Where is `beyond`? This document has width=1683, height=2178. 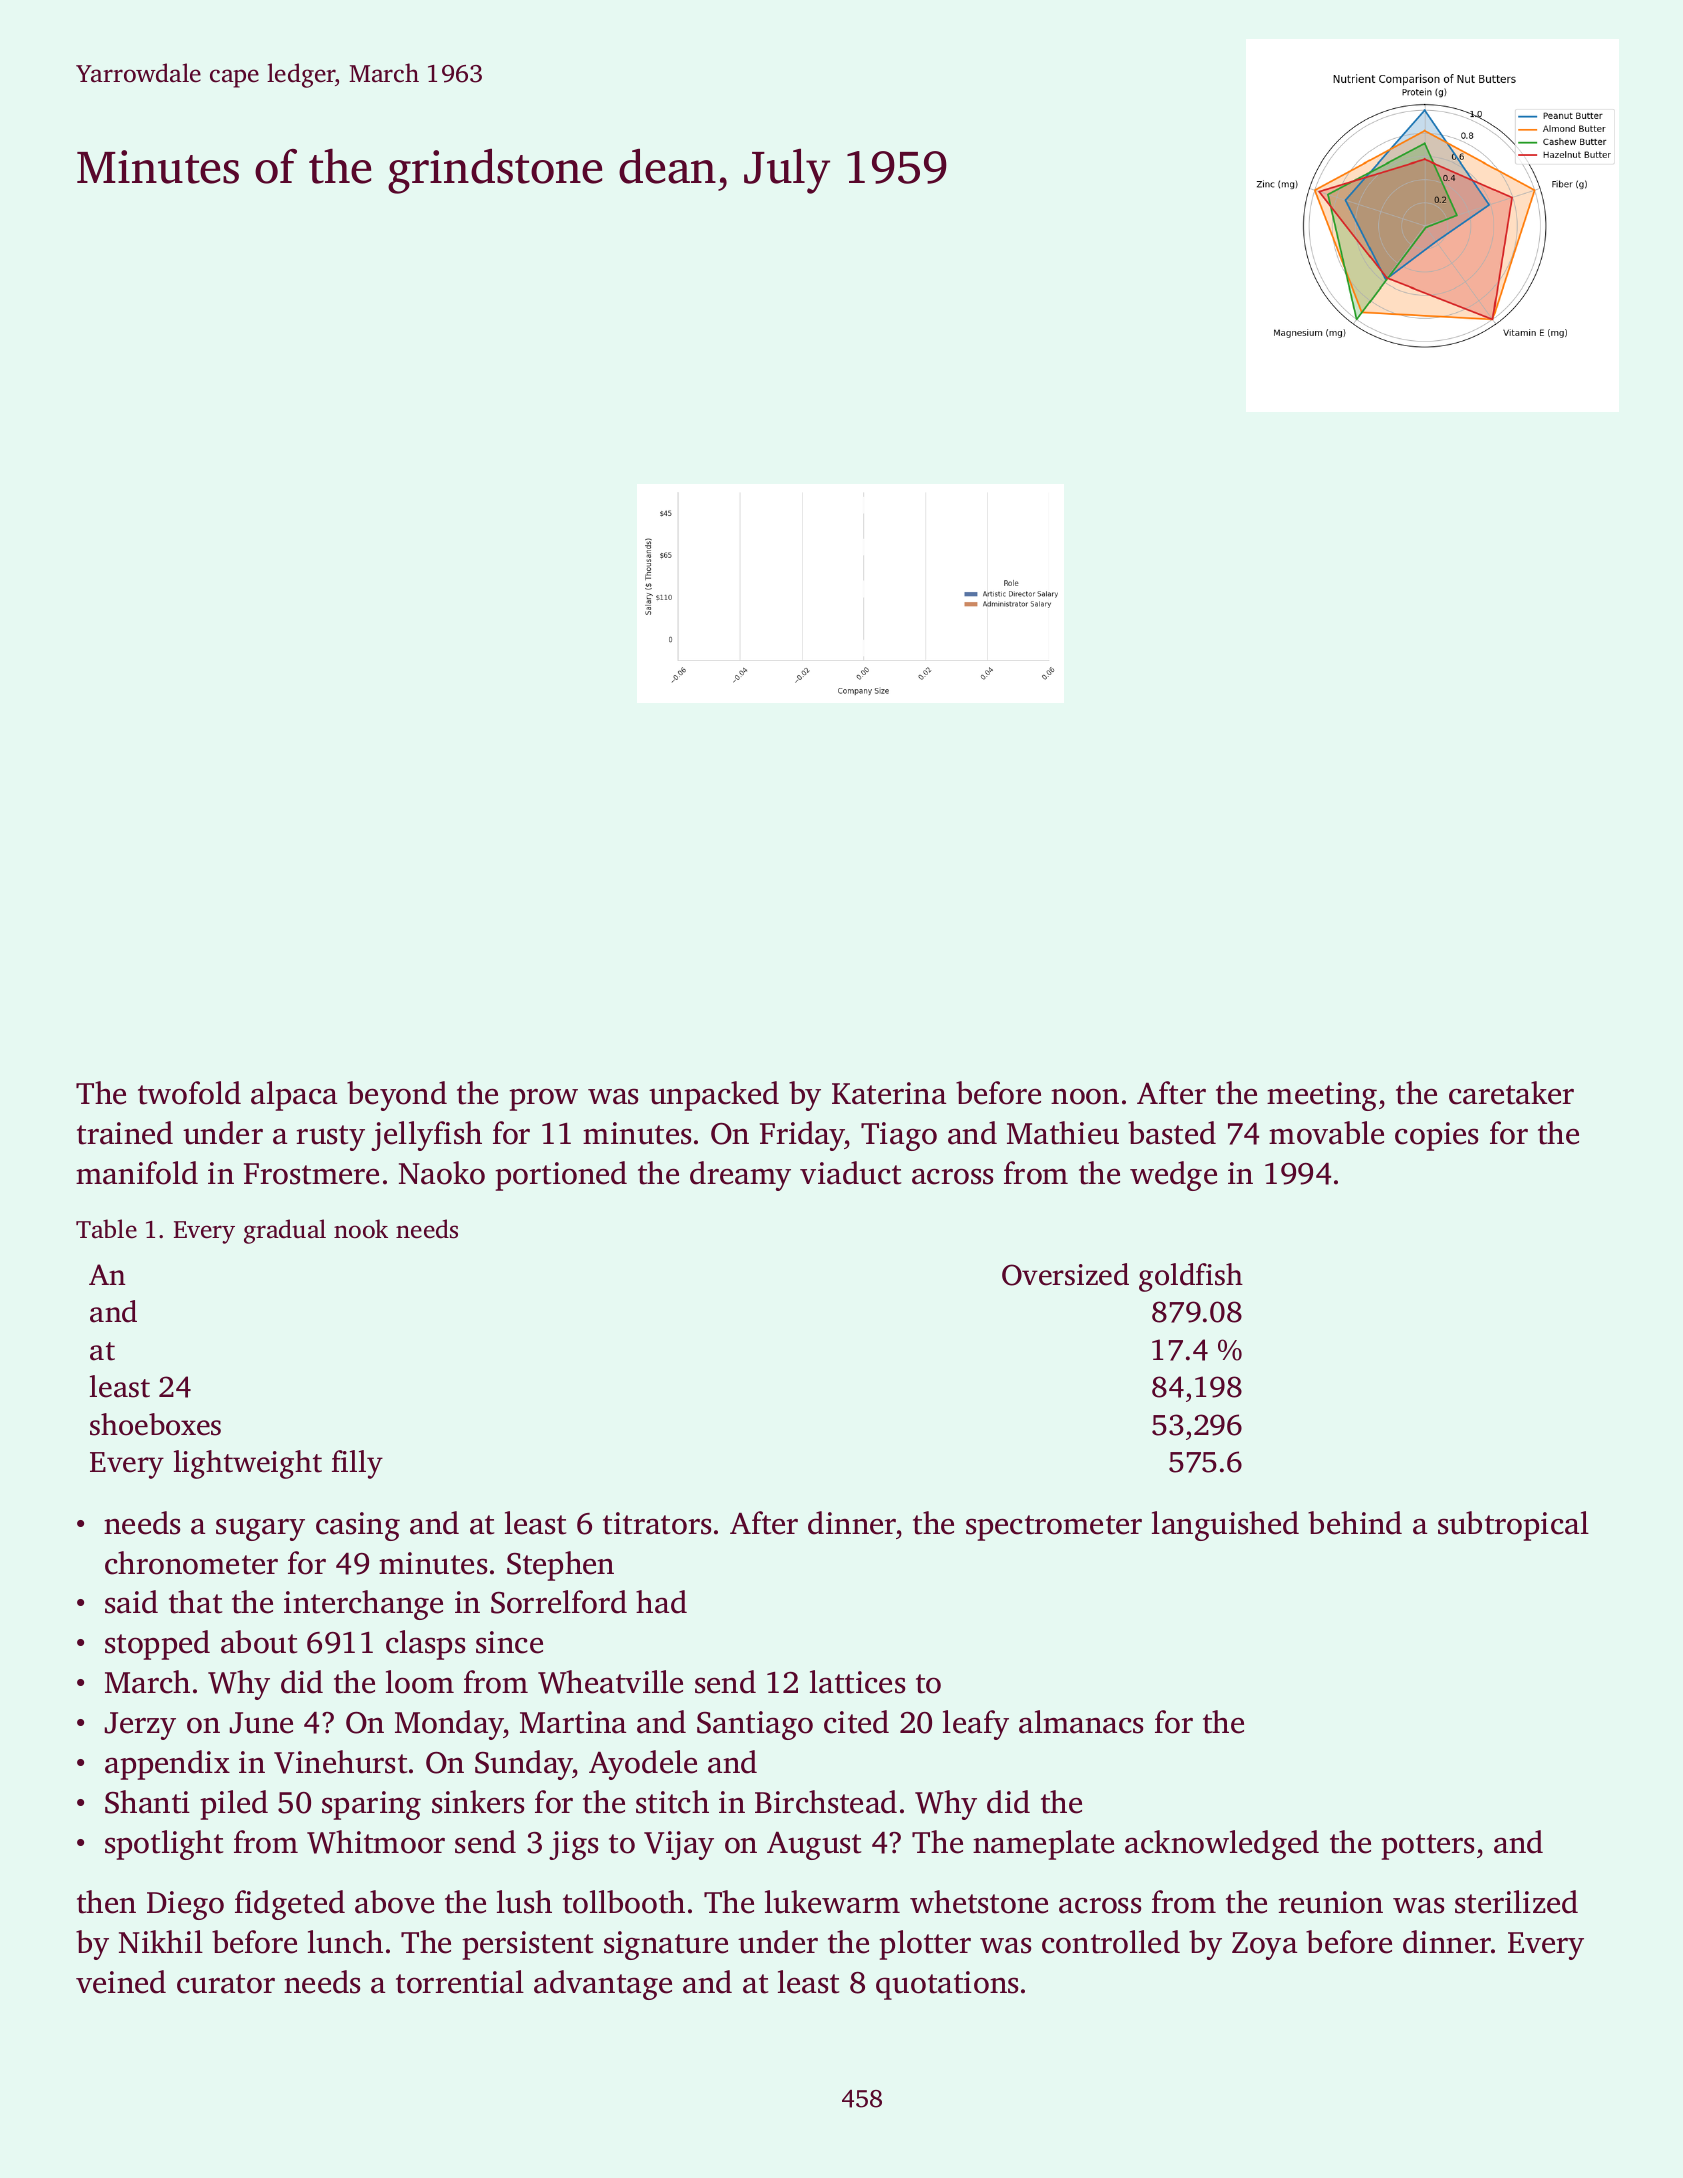 beyond is located at coordinates (397, 1096).
